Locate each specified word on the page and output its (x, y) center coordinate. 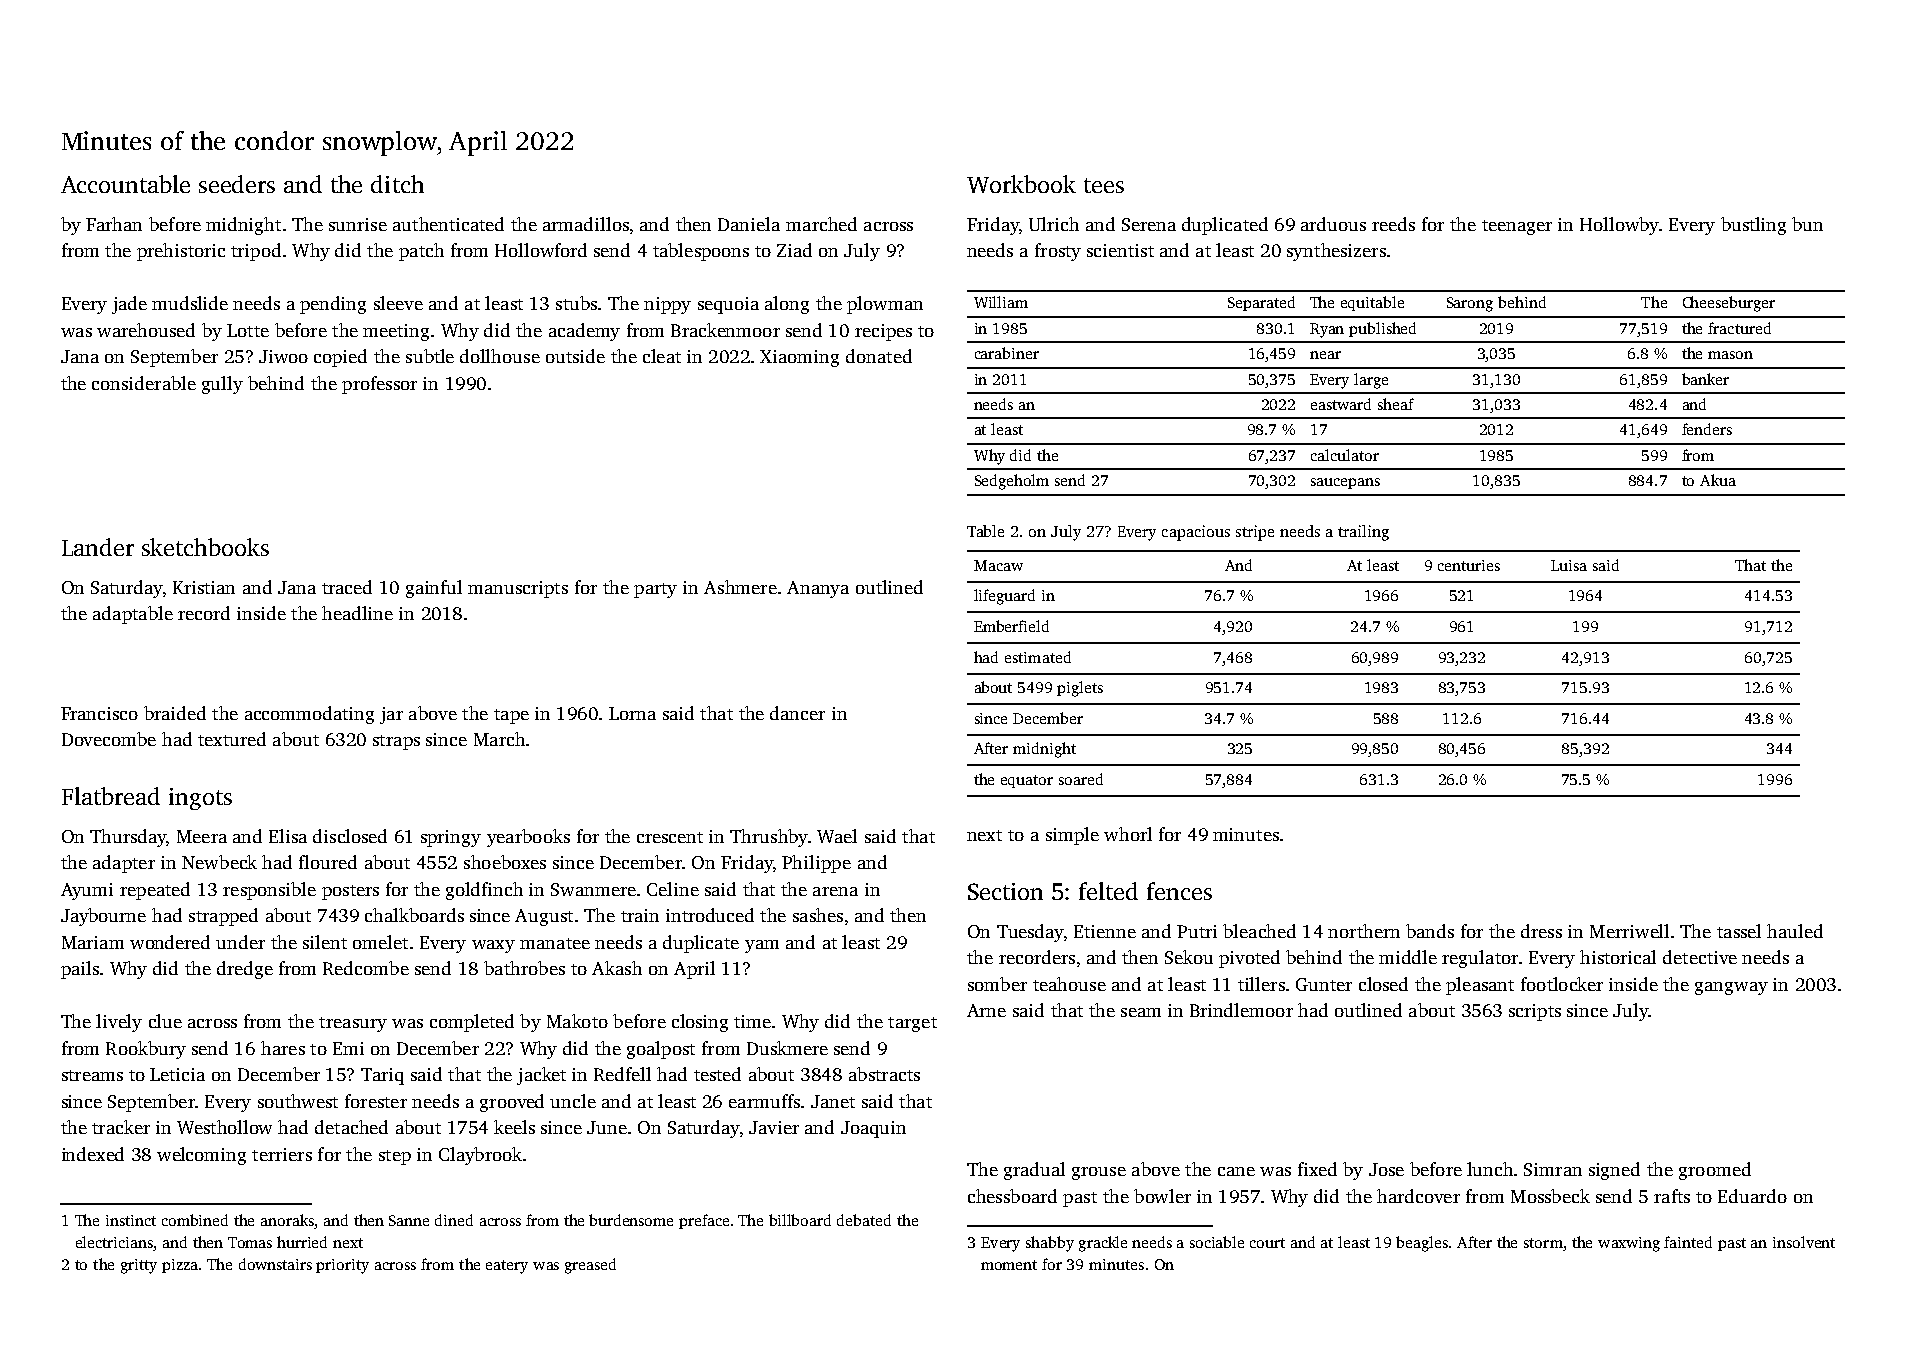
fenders (1707, 429)
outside (575, 356)
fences (1179, 891)
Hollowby (1619, 226)
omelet (380, 942)
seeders (237, 184)
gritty (139, 1266)
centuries (1469, 565)
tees (1104, 185)
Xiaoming (799, 358)
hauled (1795, 931)
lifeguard (1004, 597)
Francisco (99, 713)
